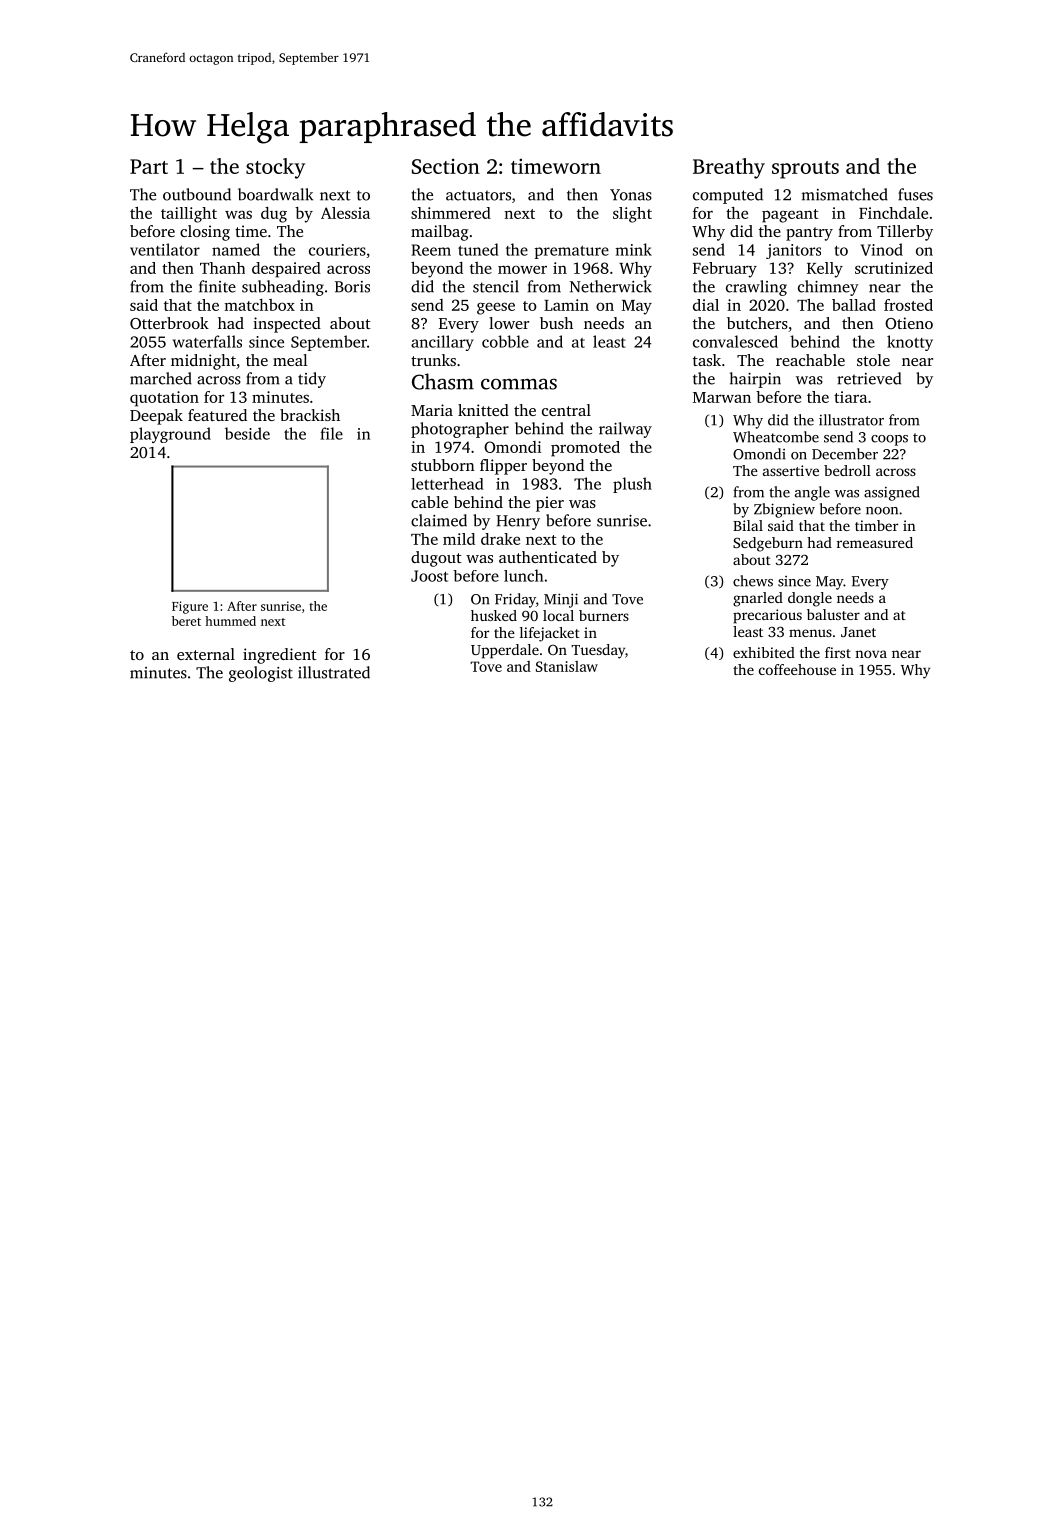  What do you see at coordinates (312, 380) in the page?
I see `tidy` at bounding box center [312, 380].
